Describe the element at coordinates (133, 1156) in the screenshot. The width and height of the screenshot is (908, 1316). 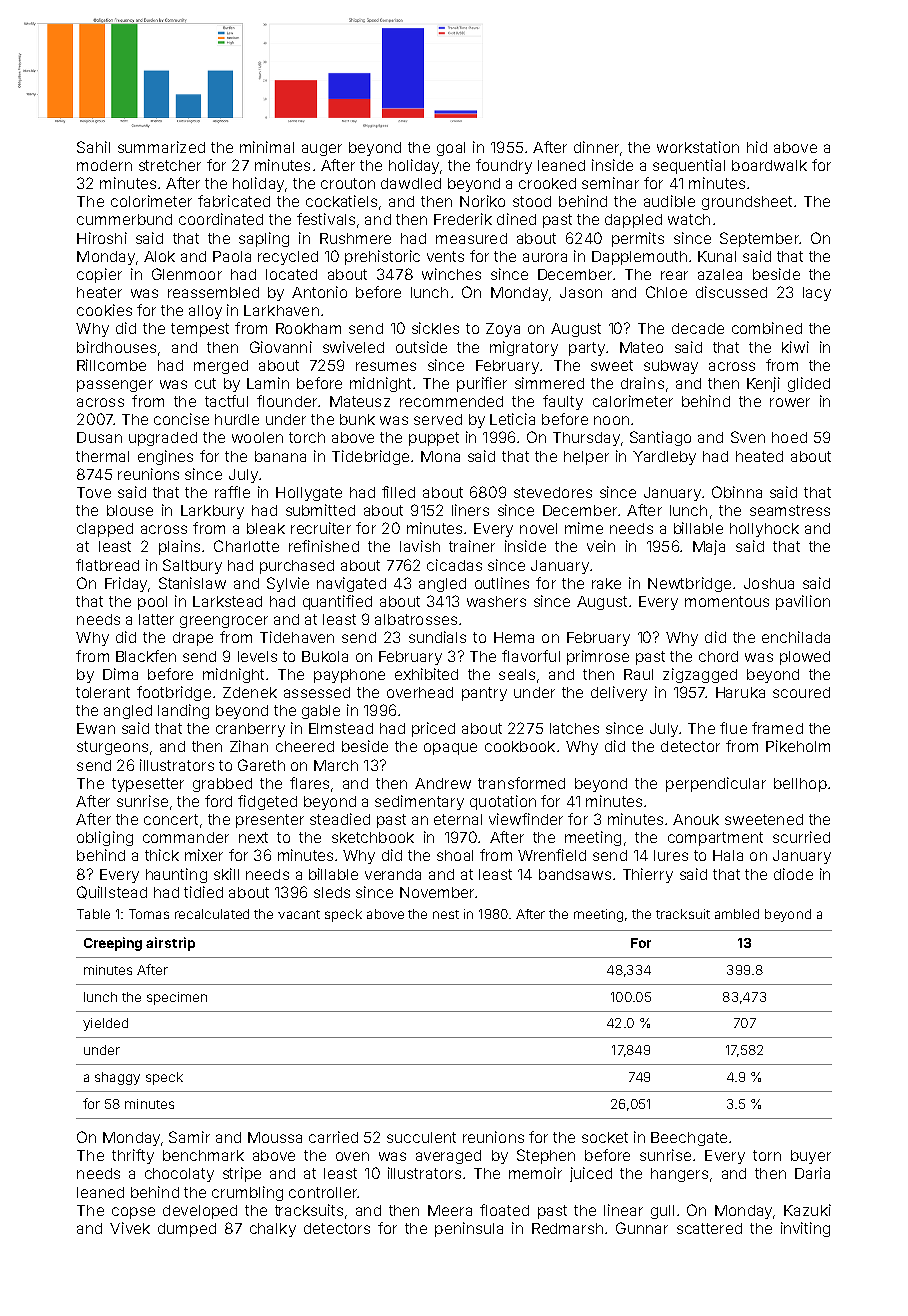
I see `thrifty` at that location.
